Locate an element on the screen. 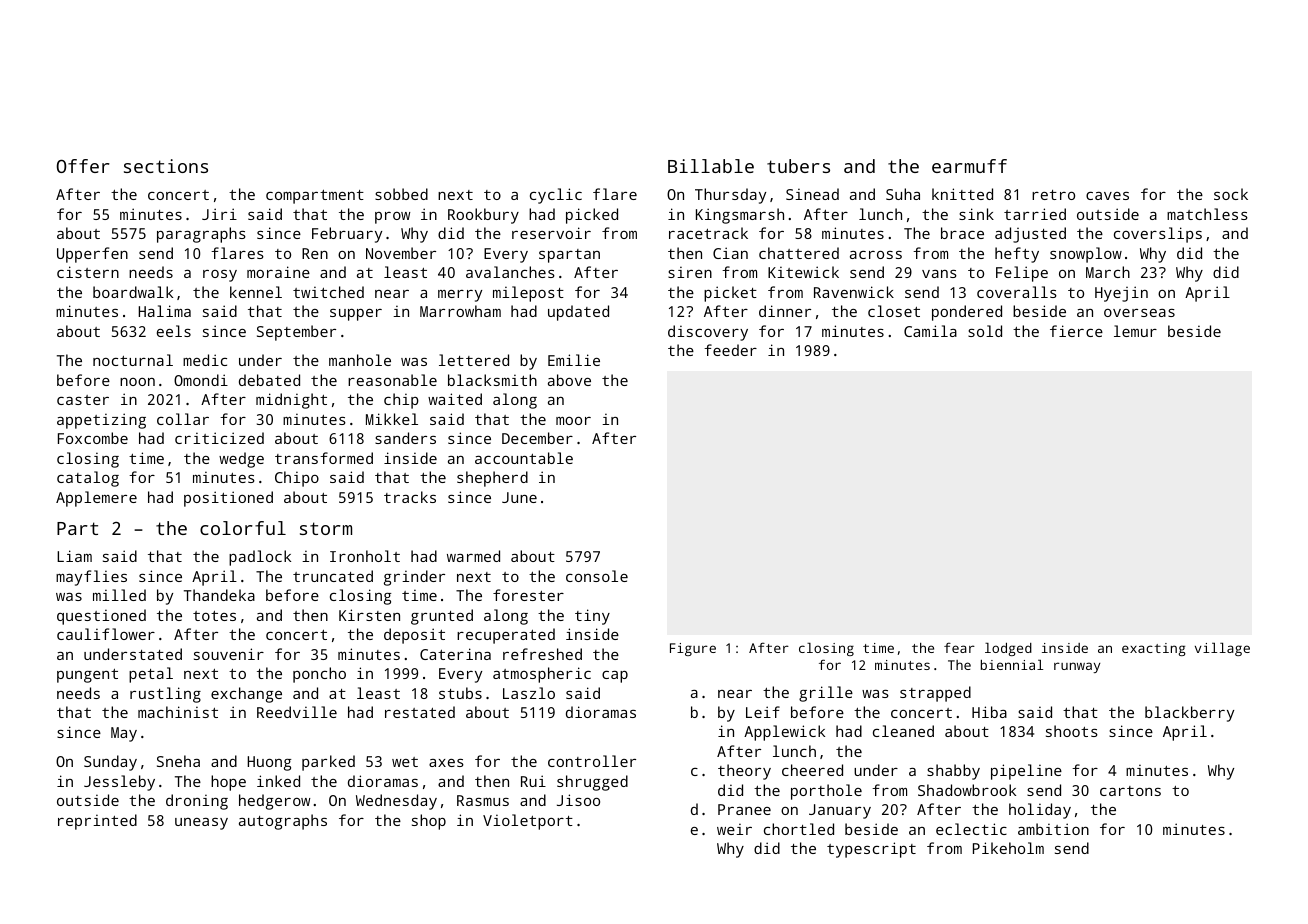 Image resolution: width=1308 pixels, height=924 pixels. reprinted is located at coordinates (97, 822).
